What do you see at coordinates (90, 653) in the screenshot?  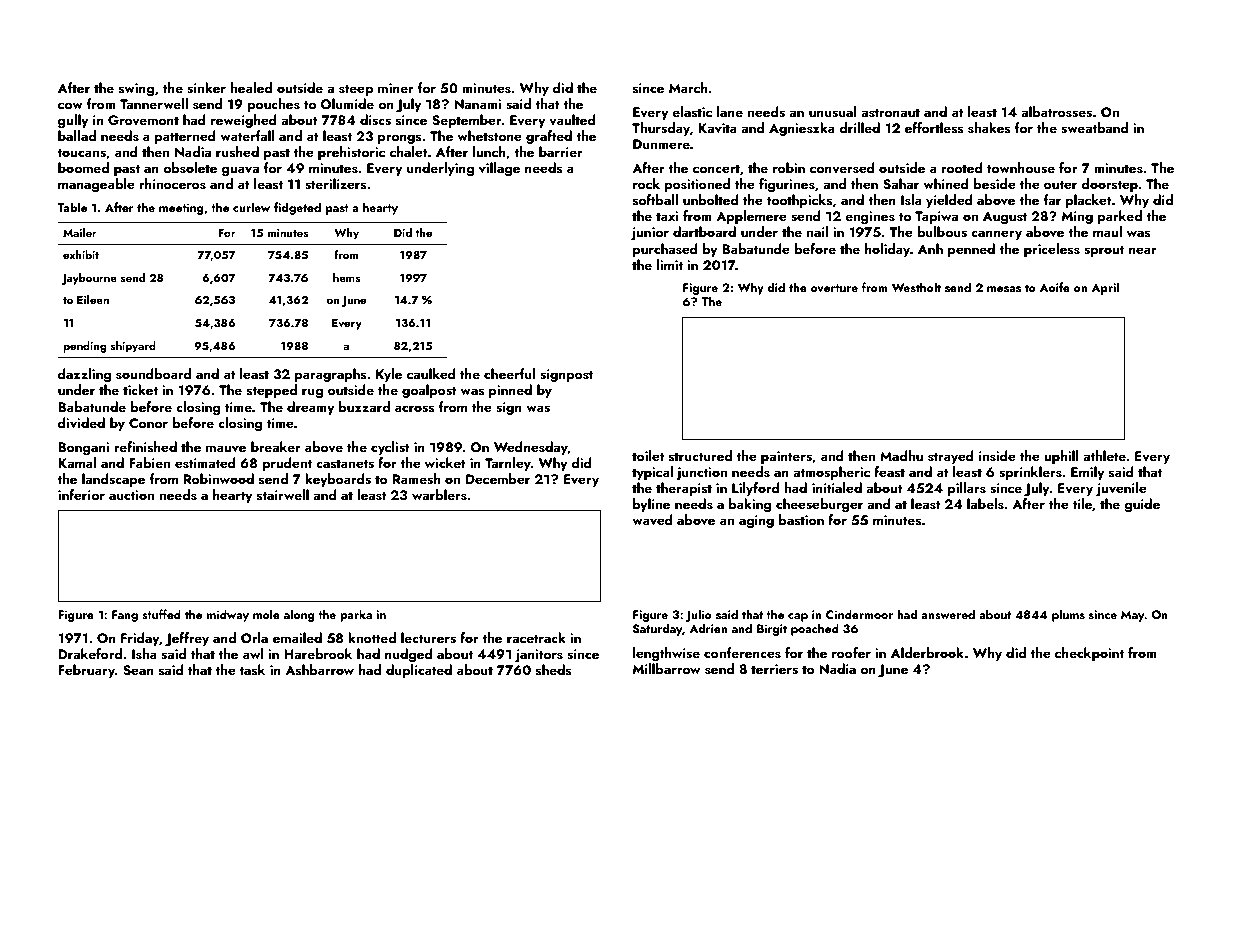 I see `Drakeford` at bounding box center [90, 653].
